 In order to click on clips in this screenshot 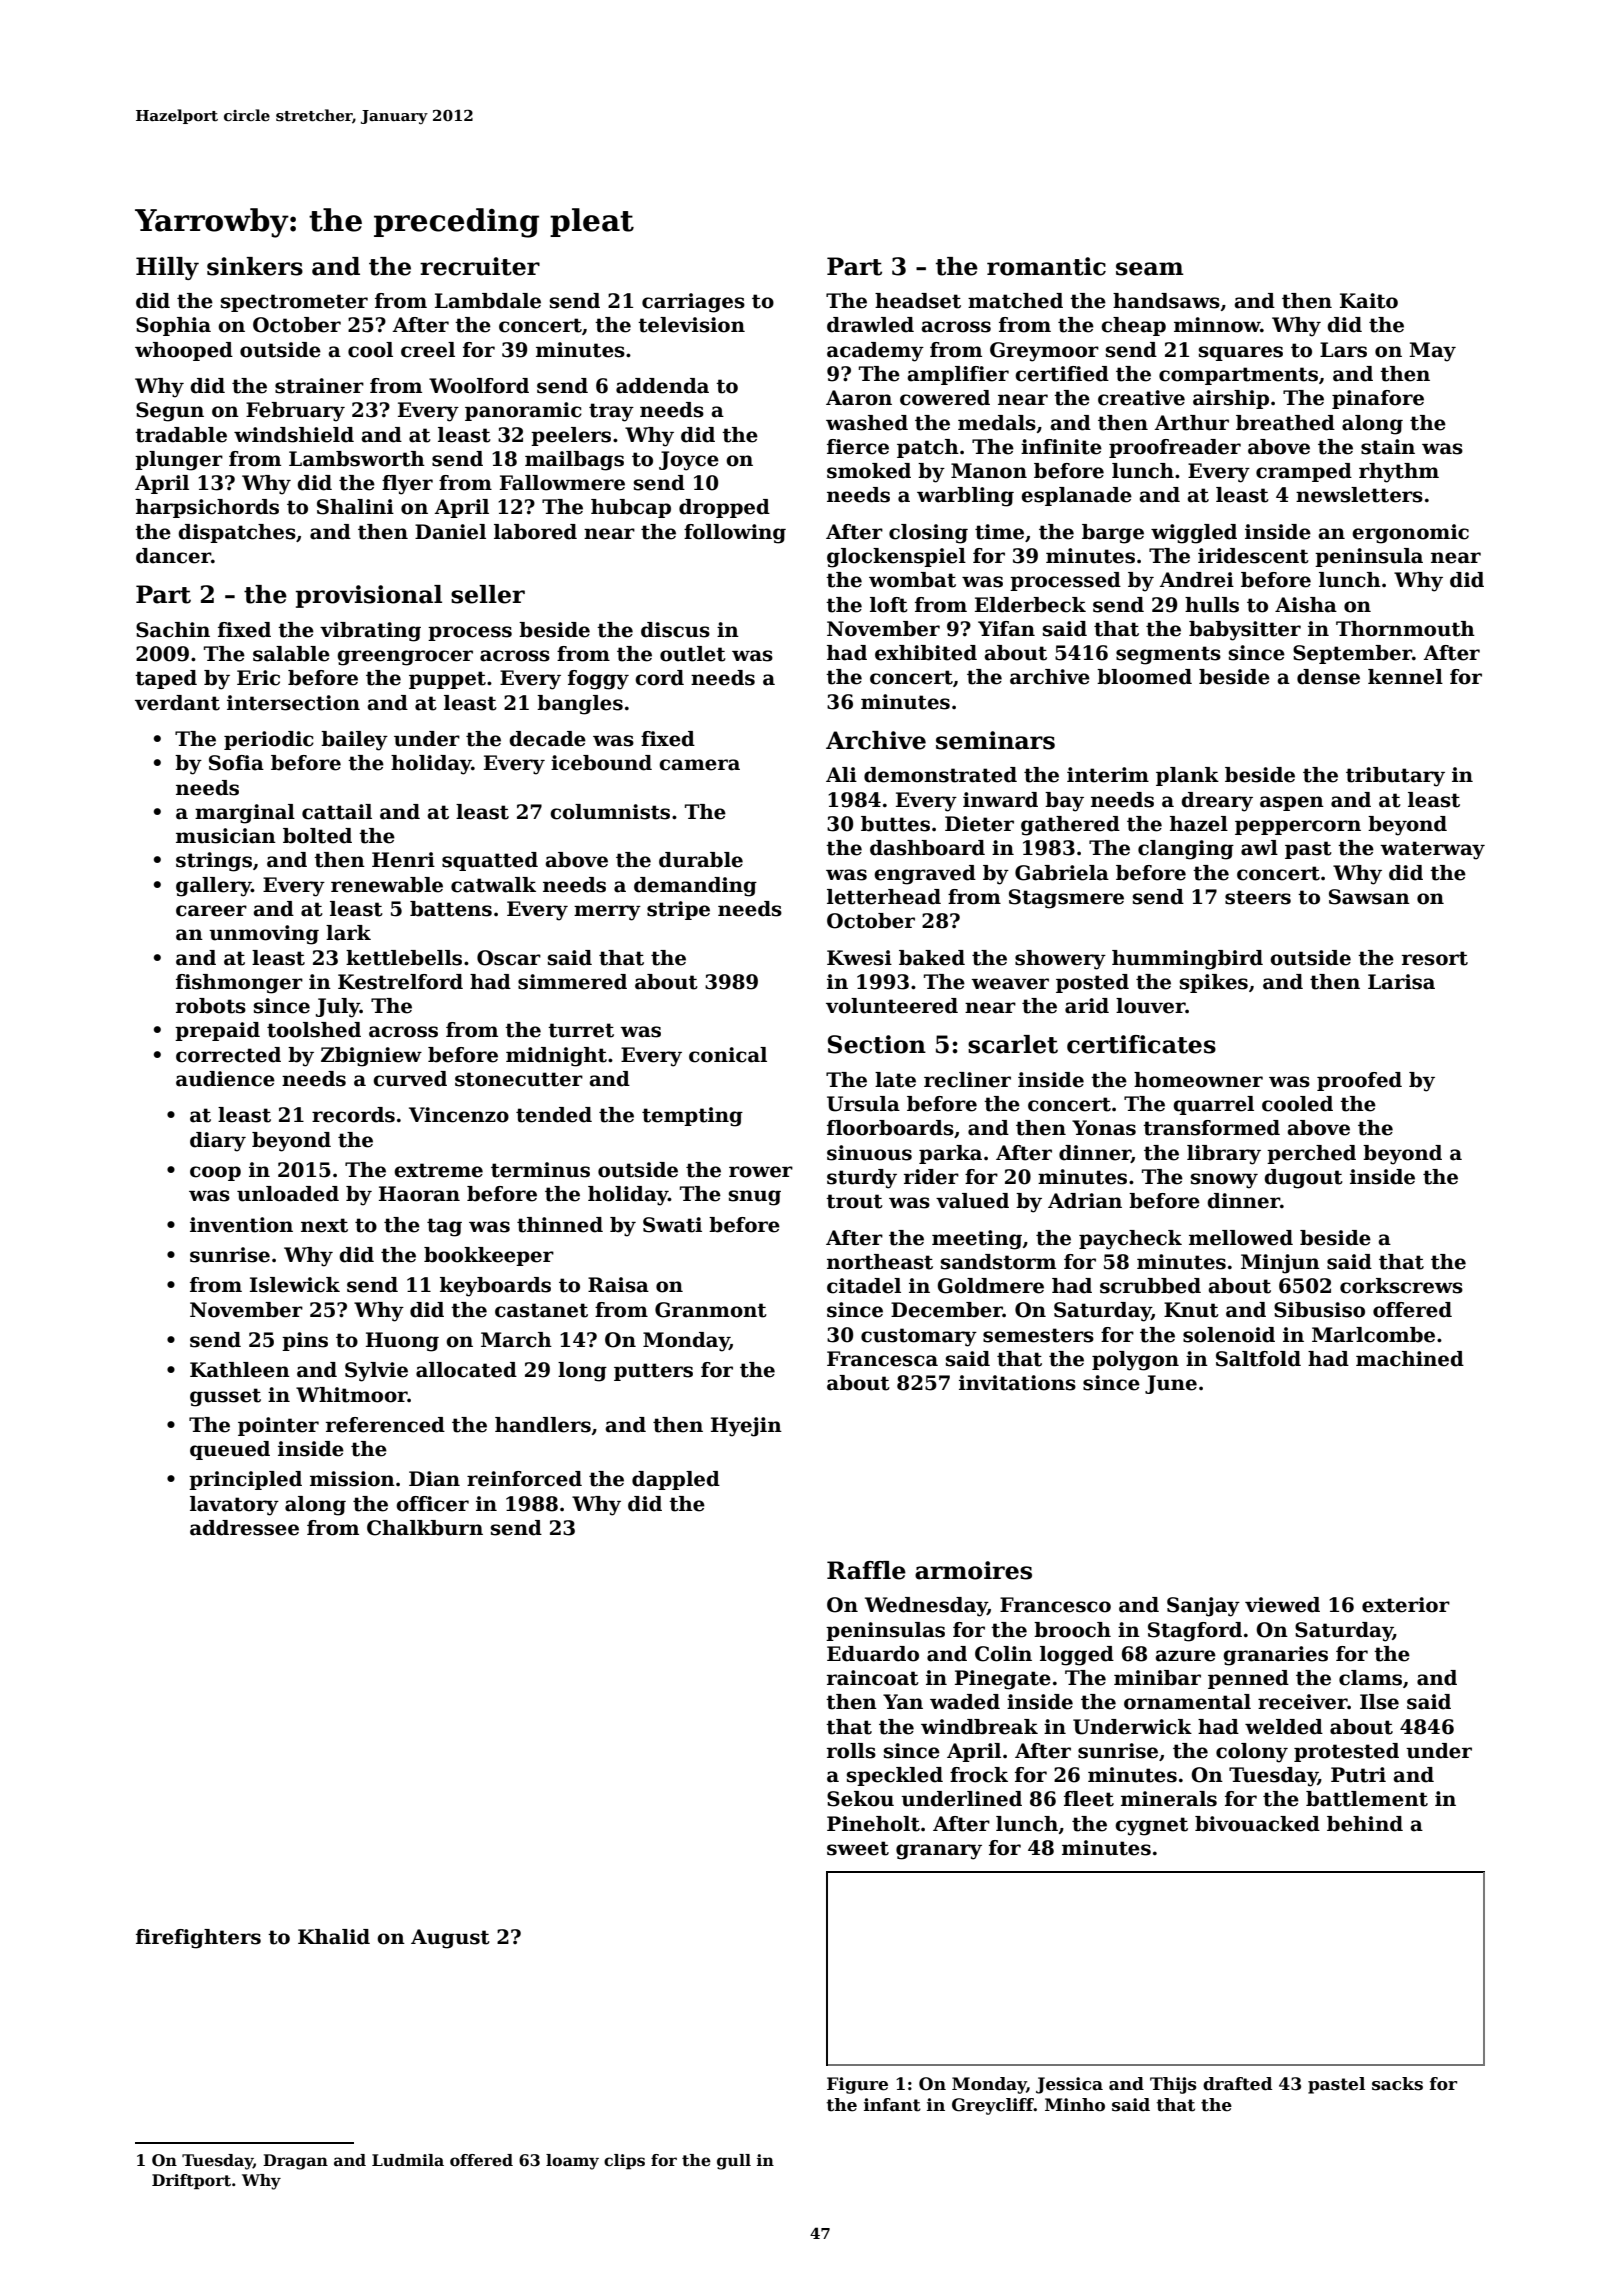, I will do `click(624, 2161)`.
